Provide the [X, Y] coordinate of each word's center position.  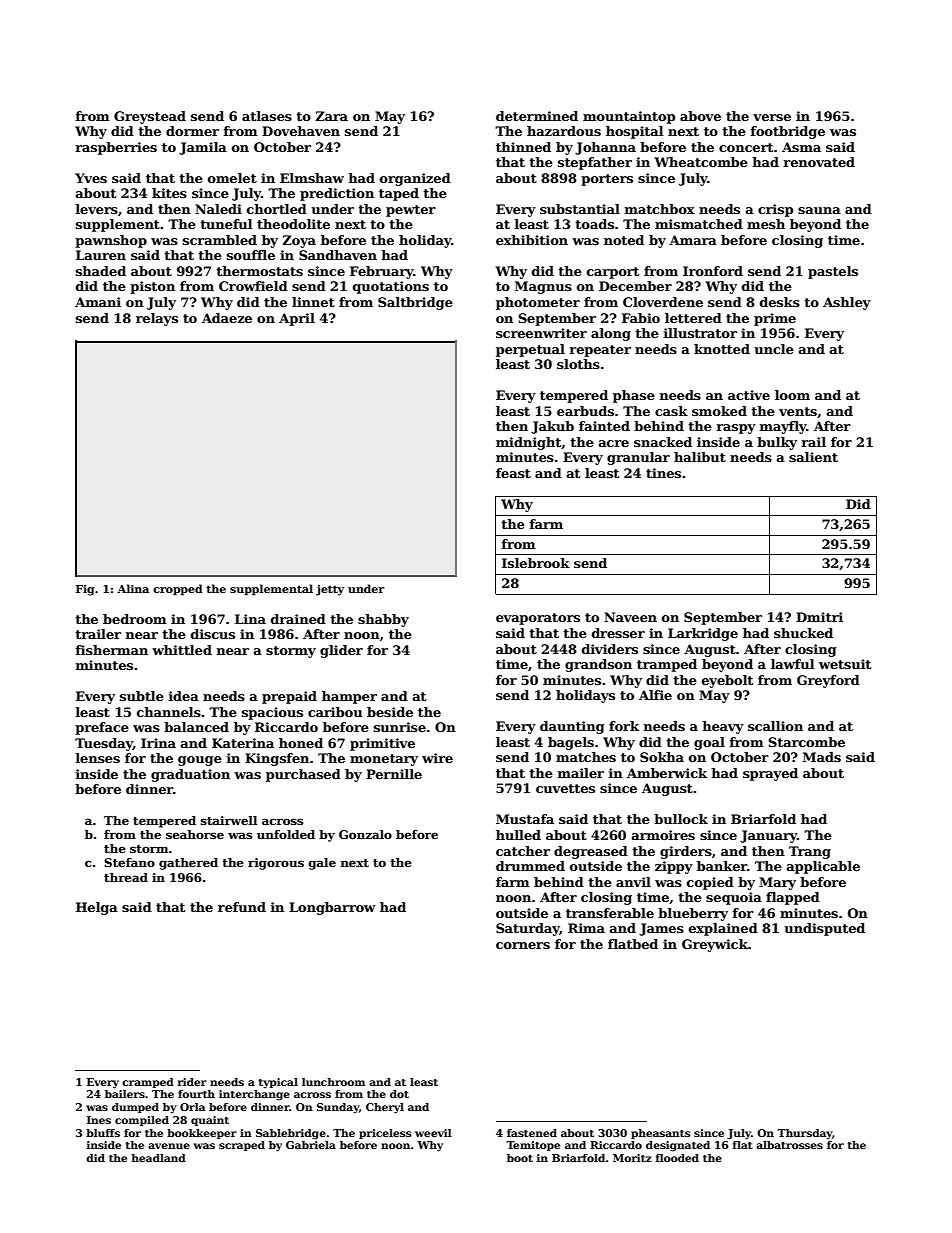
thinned [523, 147]
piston [152, 287]
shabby [383, 620]
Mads [822, 757]
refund [242, 907]
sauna [819, 210]
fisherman [112, 650]
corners [523, 945]
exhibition [532, 240]
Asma [801, 147]
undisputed [824, 929]
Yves [91, 178]
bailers [125, 1094]
